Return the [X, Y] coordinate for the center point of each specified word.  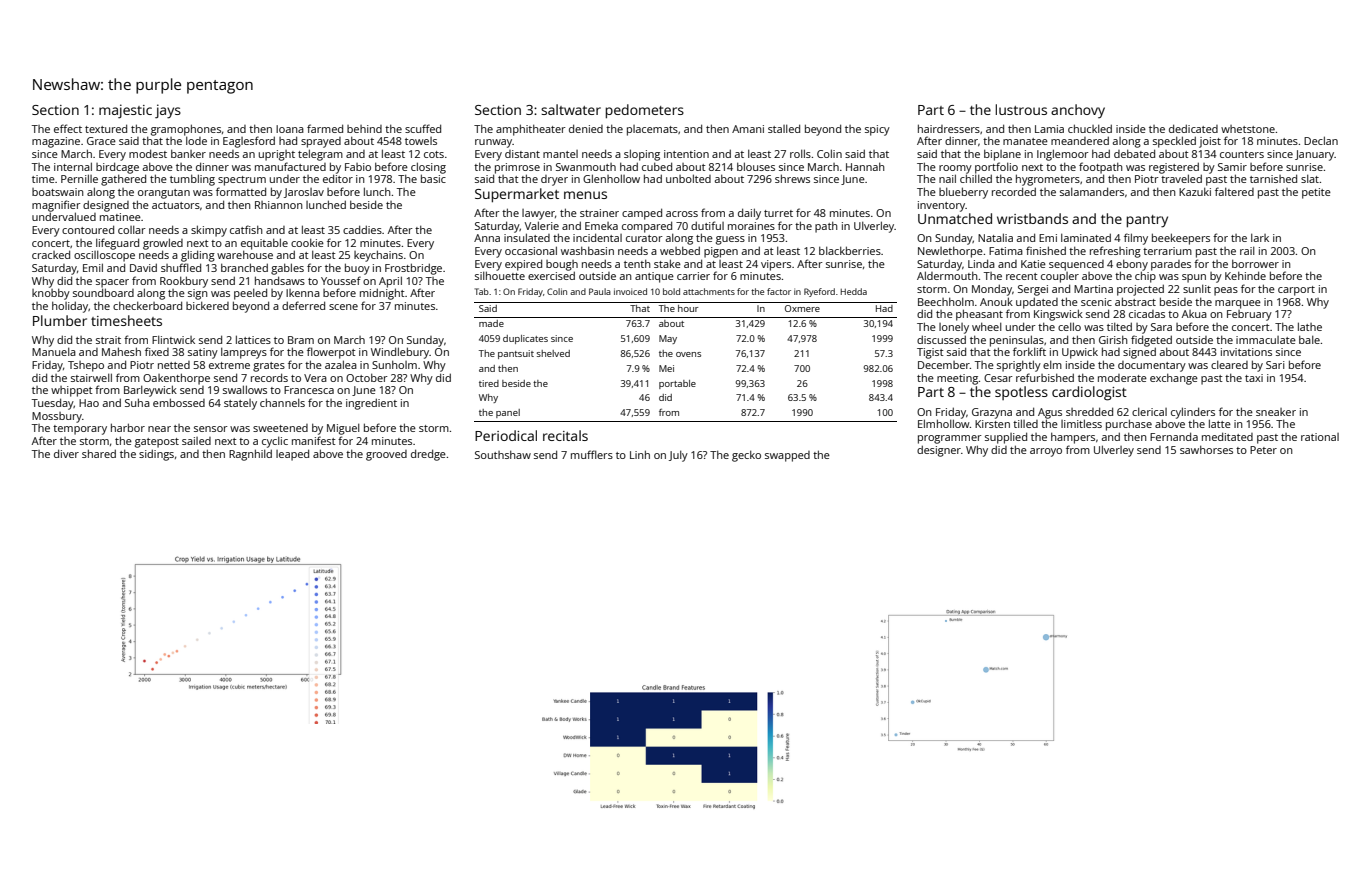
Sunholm [394, 364]
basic [433, 178]
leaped [292, 455]
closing [428, 168]
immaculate [1266, 340]
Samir [1232, 167]
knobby [51, 294]
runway [494, 143]
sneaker [1276, 412]
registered [1174, 168]
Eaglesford [249, 142]
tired [489, 383]
